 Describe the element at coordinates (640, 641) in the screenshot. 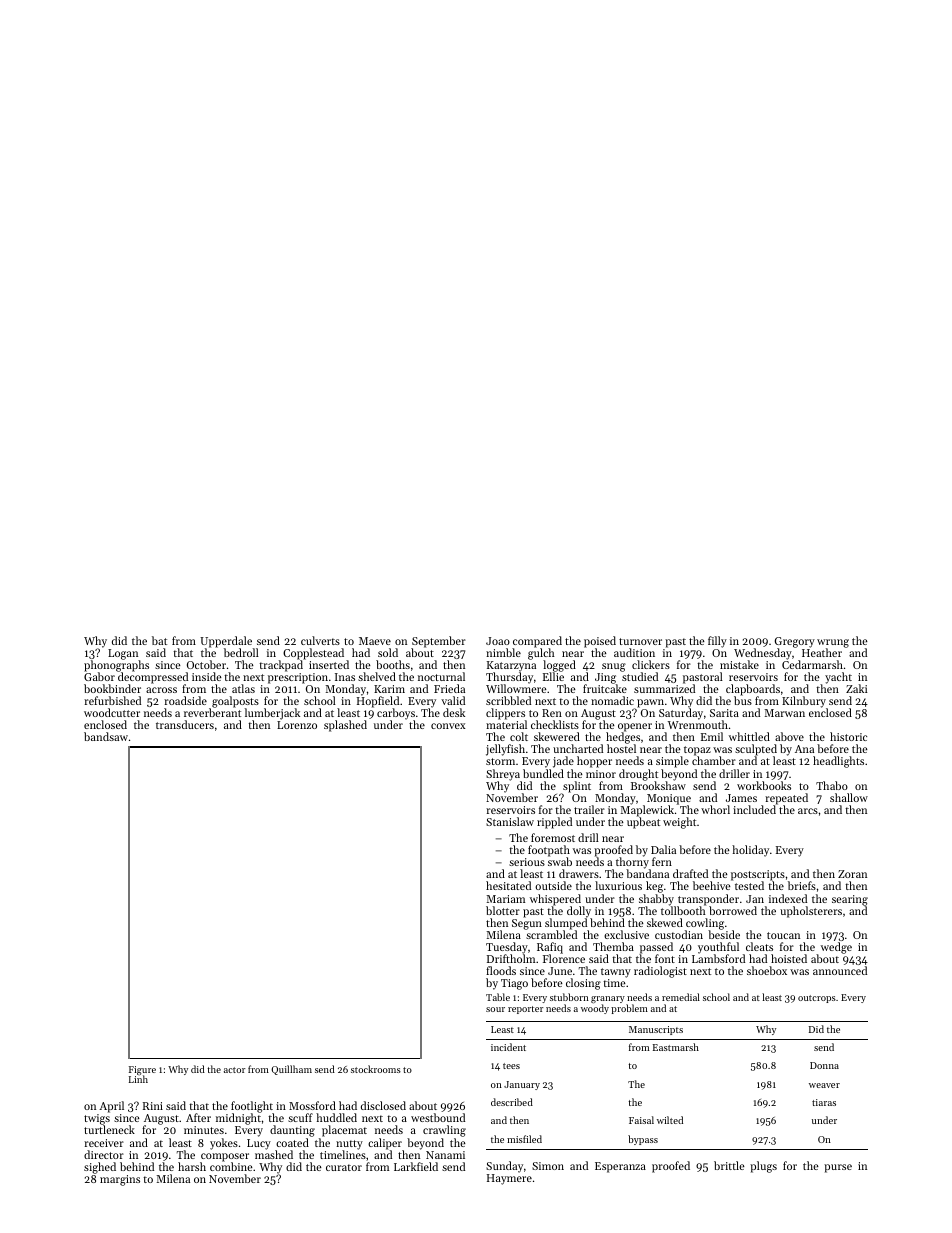

I see `turnover` at that location.
